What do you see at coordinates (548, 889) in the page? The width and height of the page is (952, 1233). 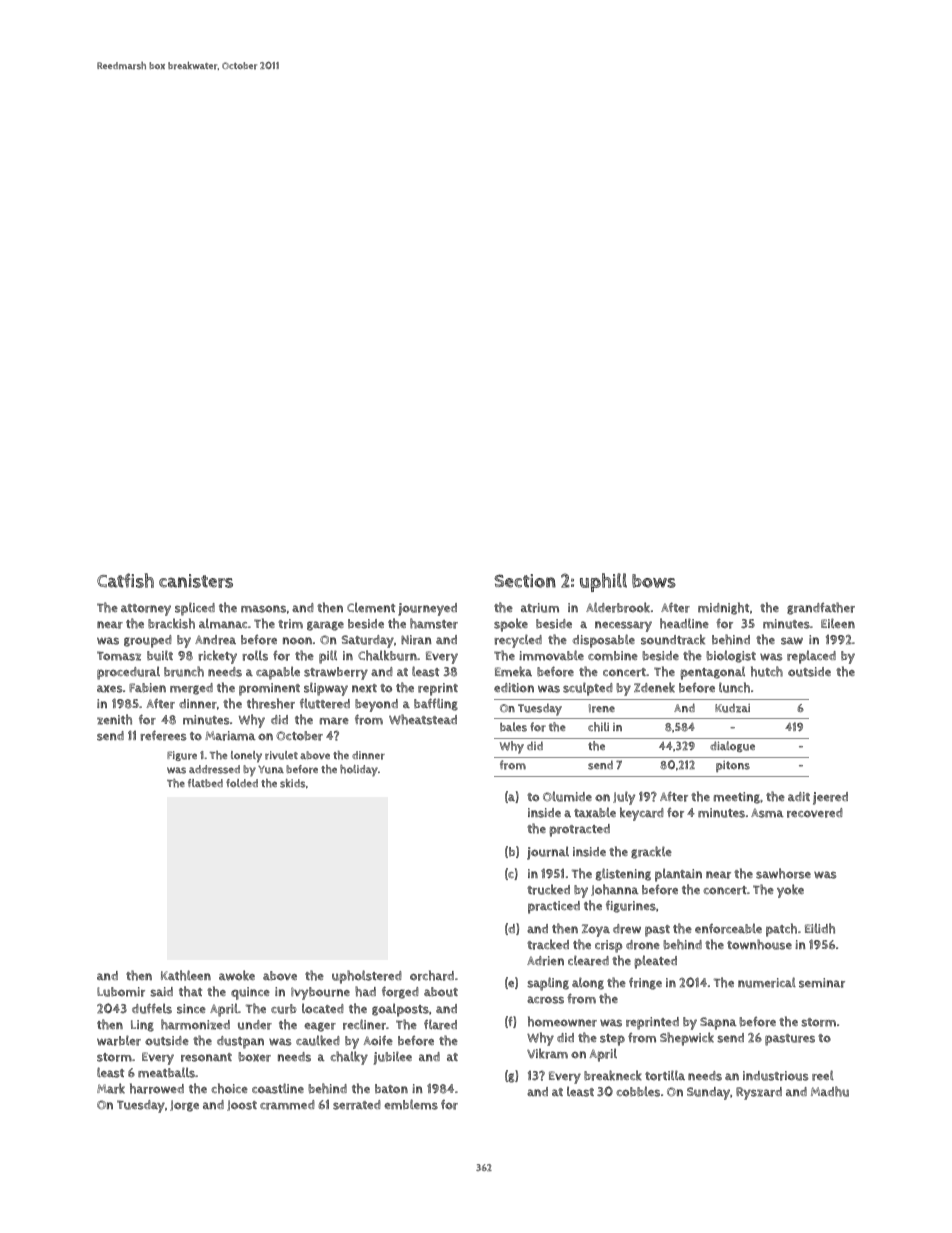 I see `trucked` at bounding box center [548, 889].
